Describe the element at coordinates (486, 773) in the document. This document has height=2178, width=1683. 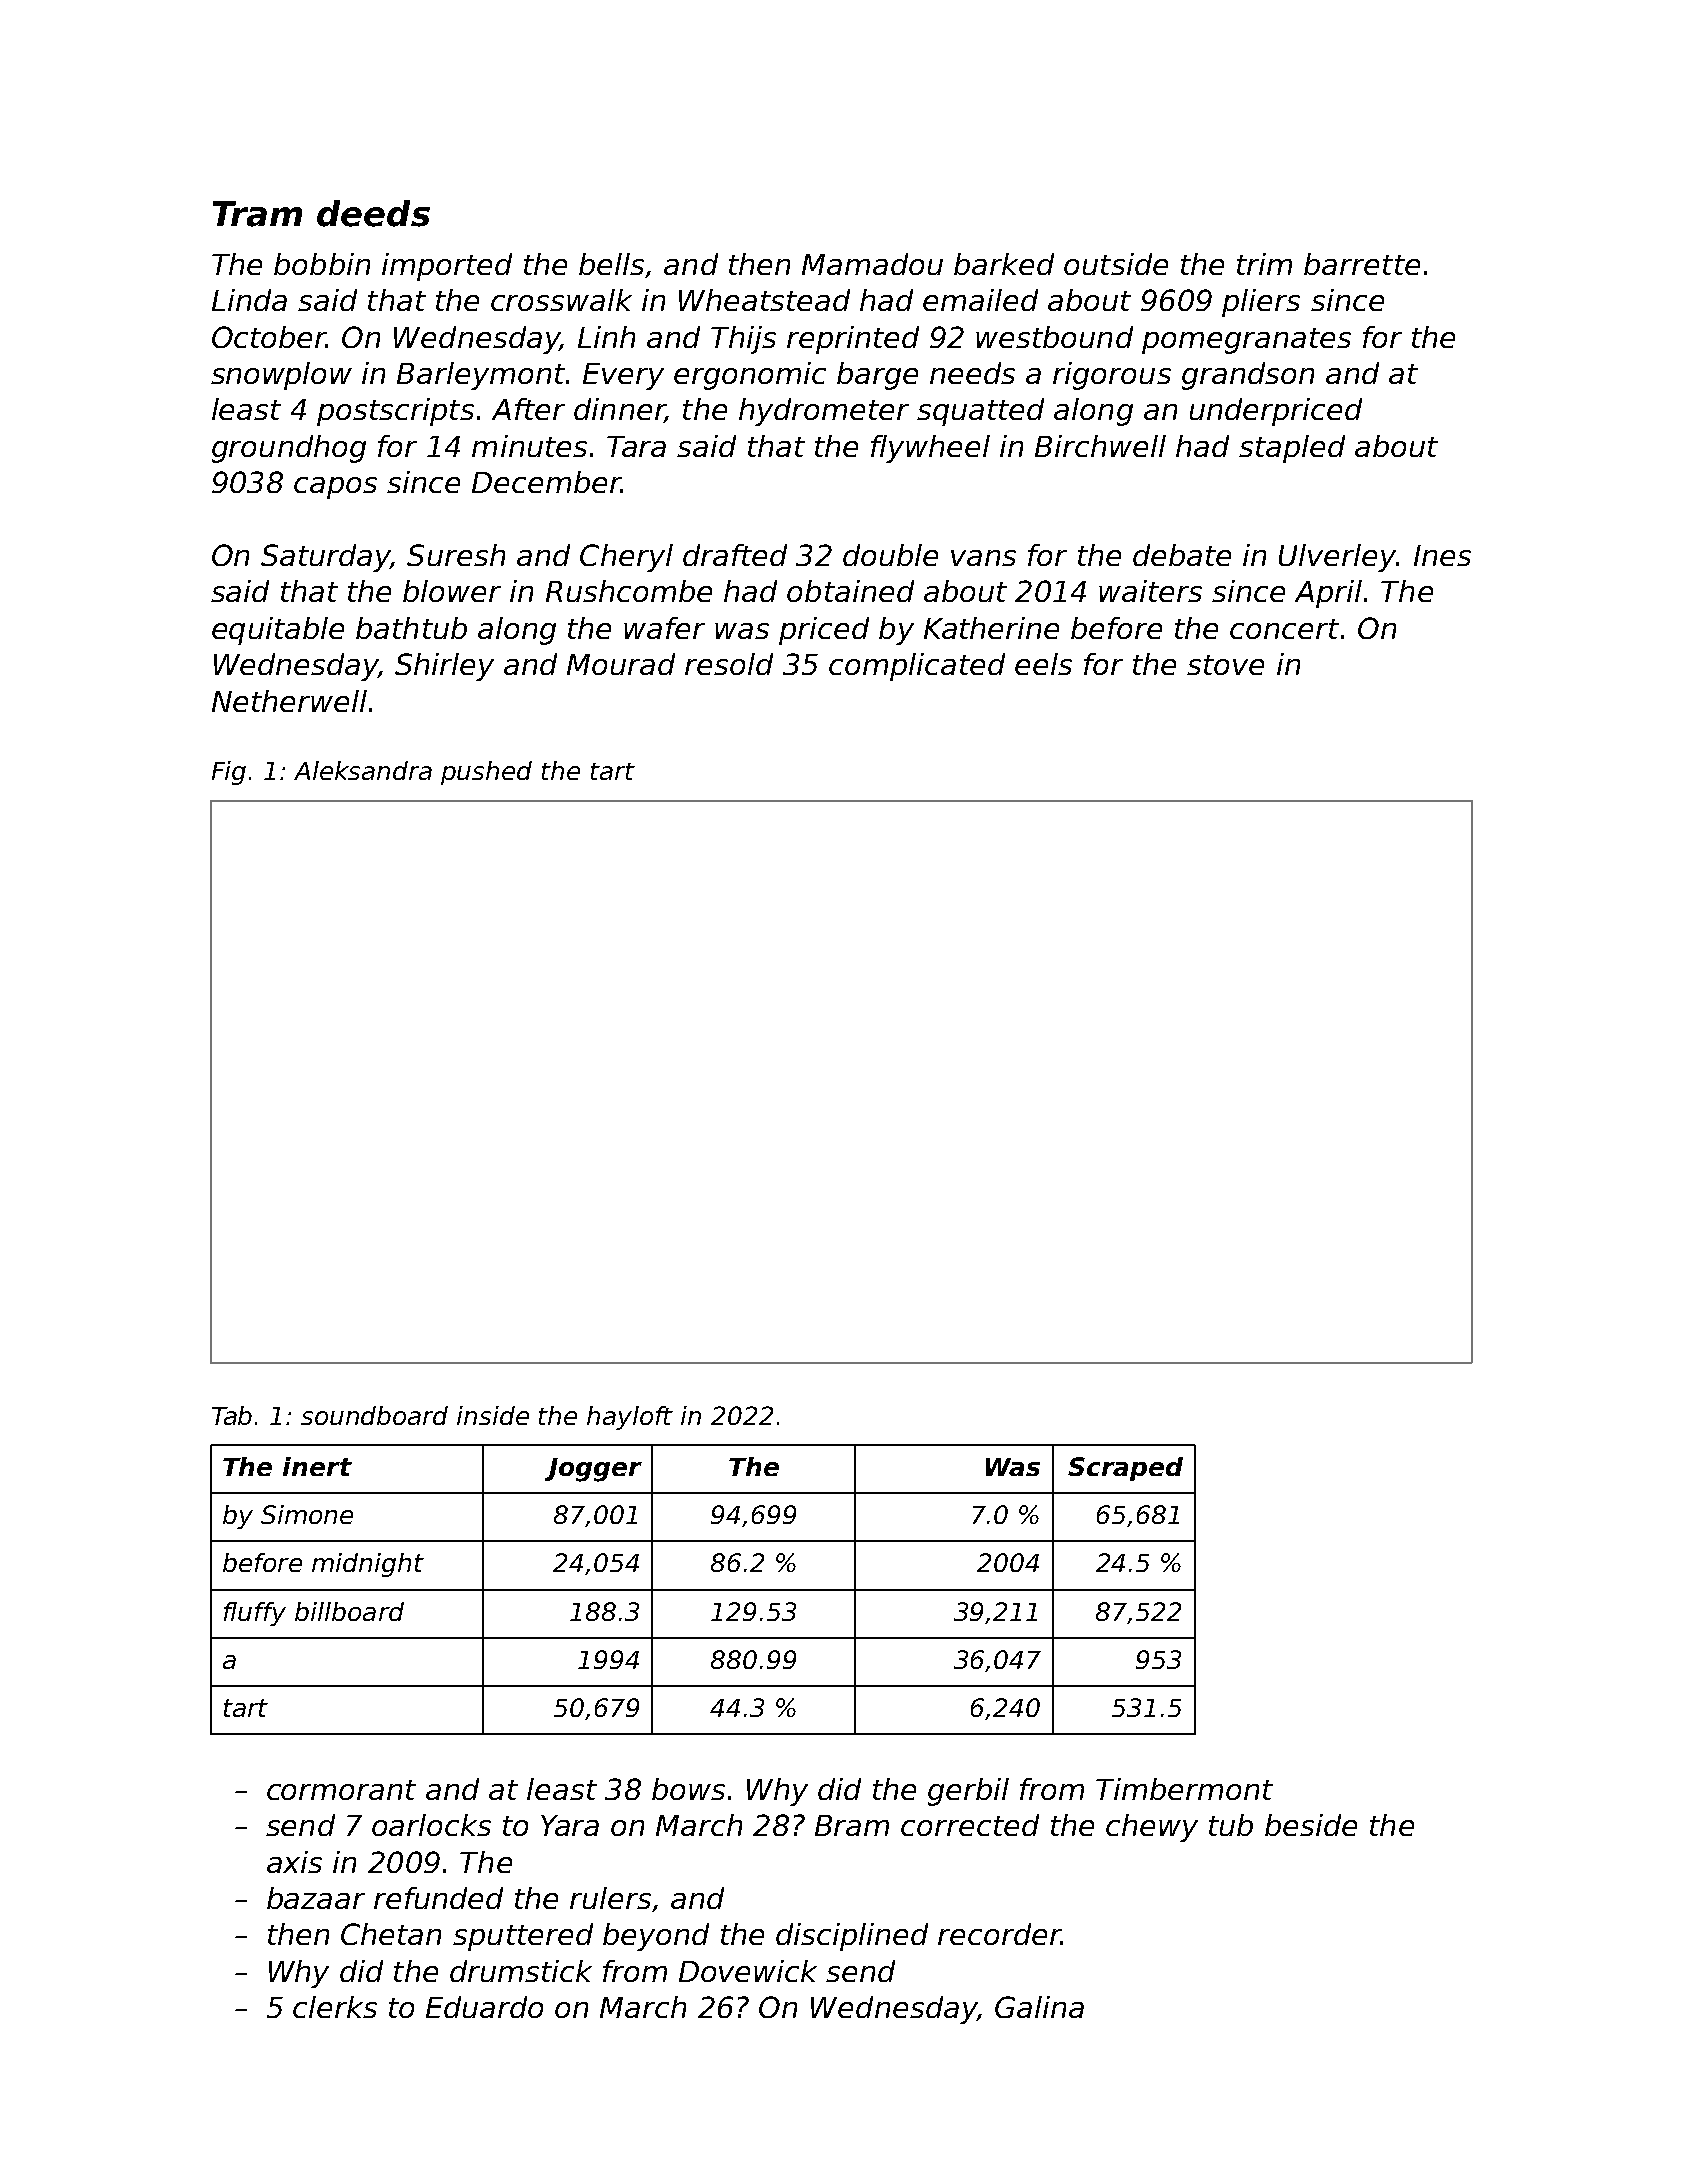
I see `pushed` at that location.
